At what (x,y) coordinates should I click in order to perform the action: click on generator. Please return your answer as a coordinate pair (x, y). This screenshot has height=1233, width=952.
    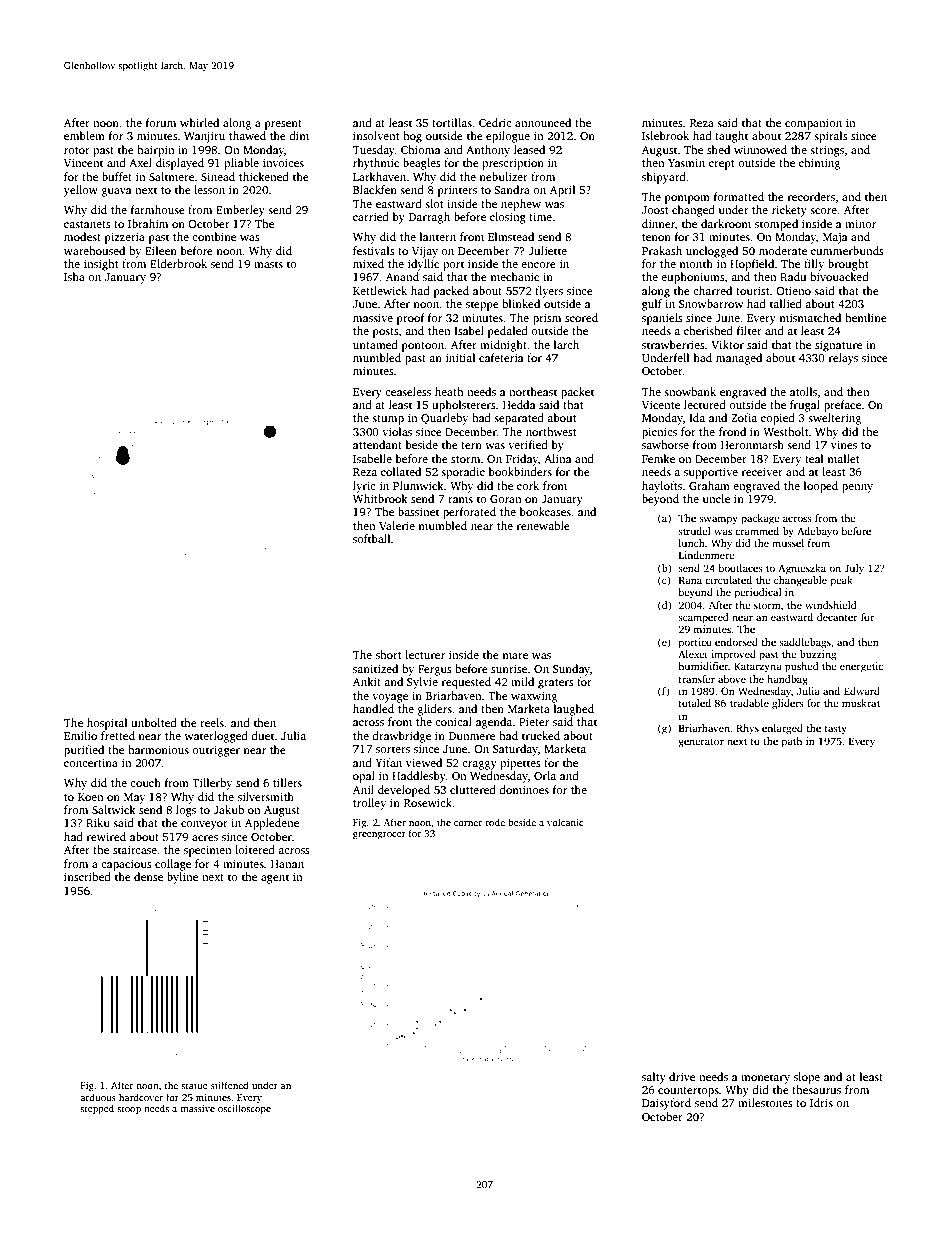
    Looking at the image, I should click on (701, 743).
